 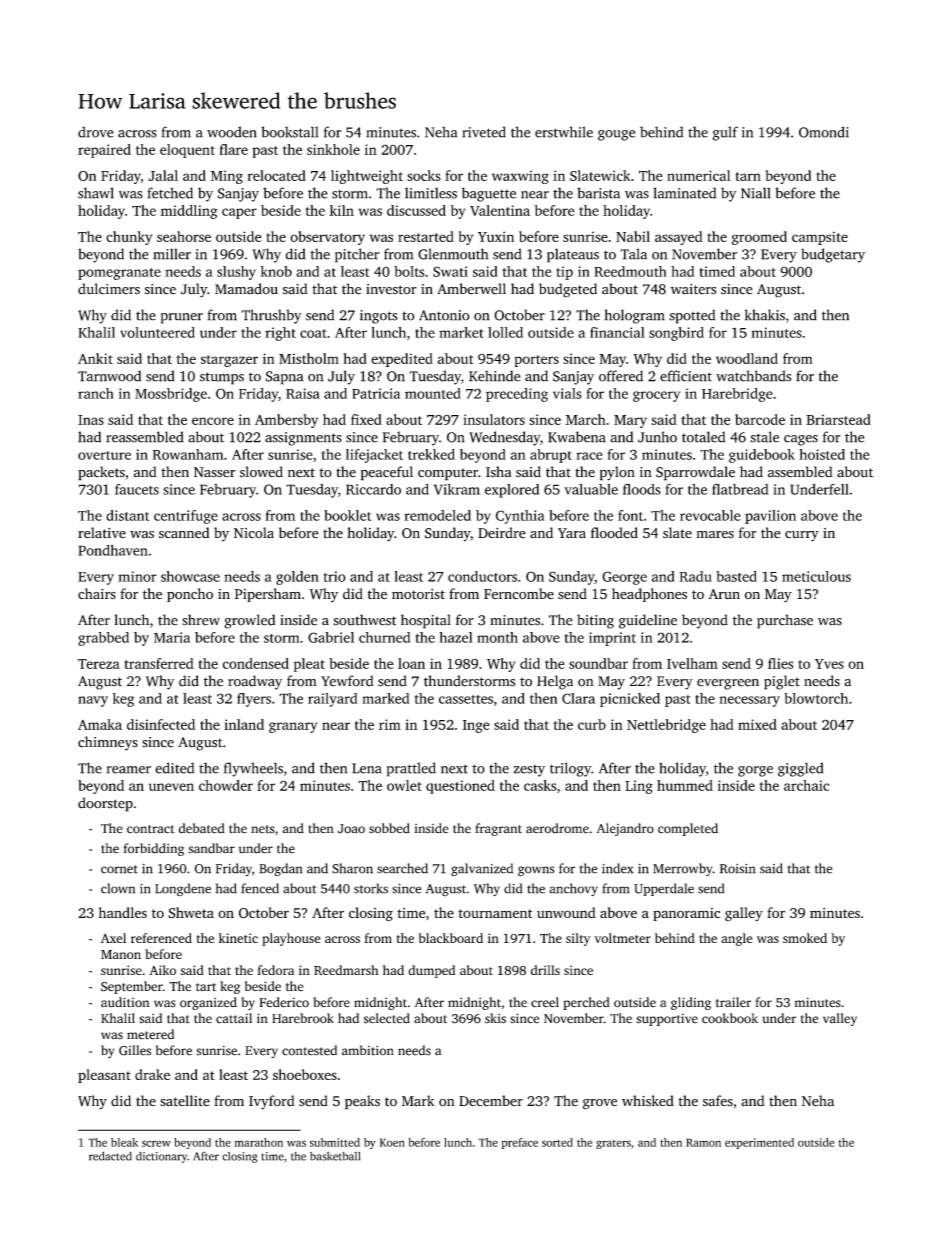 I want to click on Aiko, so click(x=162, y=970).
